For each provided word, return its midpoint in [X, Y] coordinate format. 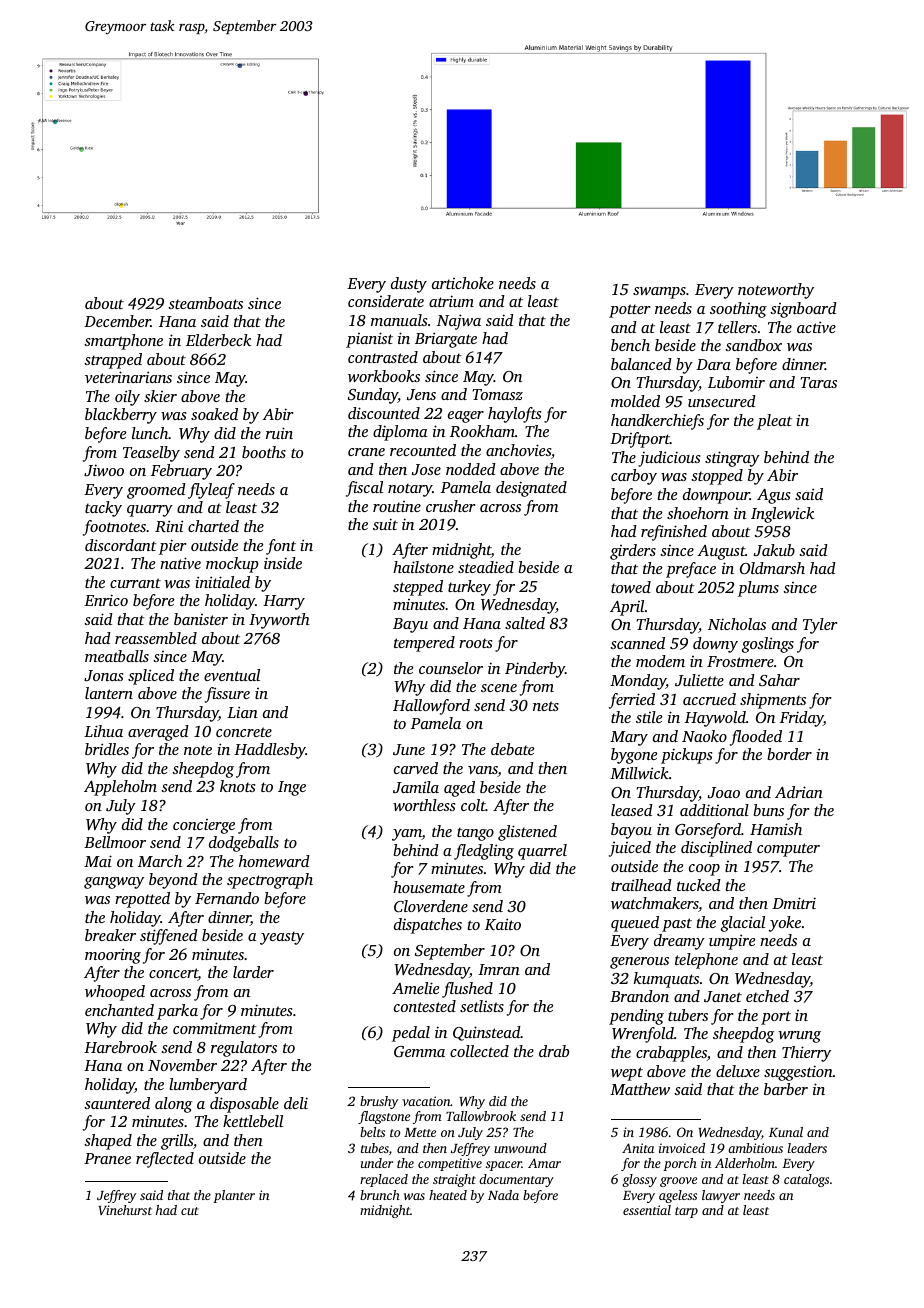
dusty [409, 285]
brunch [380, 1195]
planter [234, 1196]
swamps [659, 293]
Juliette [699, 680]
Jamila [416, 787]
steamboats [205, 303]
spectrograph [270, 881]
